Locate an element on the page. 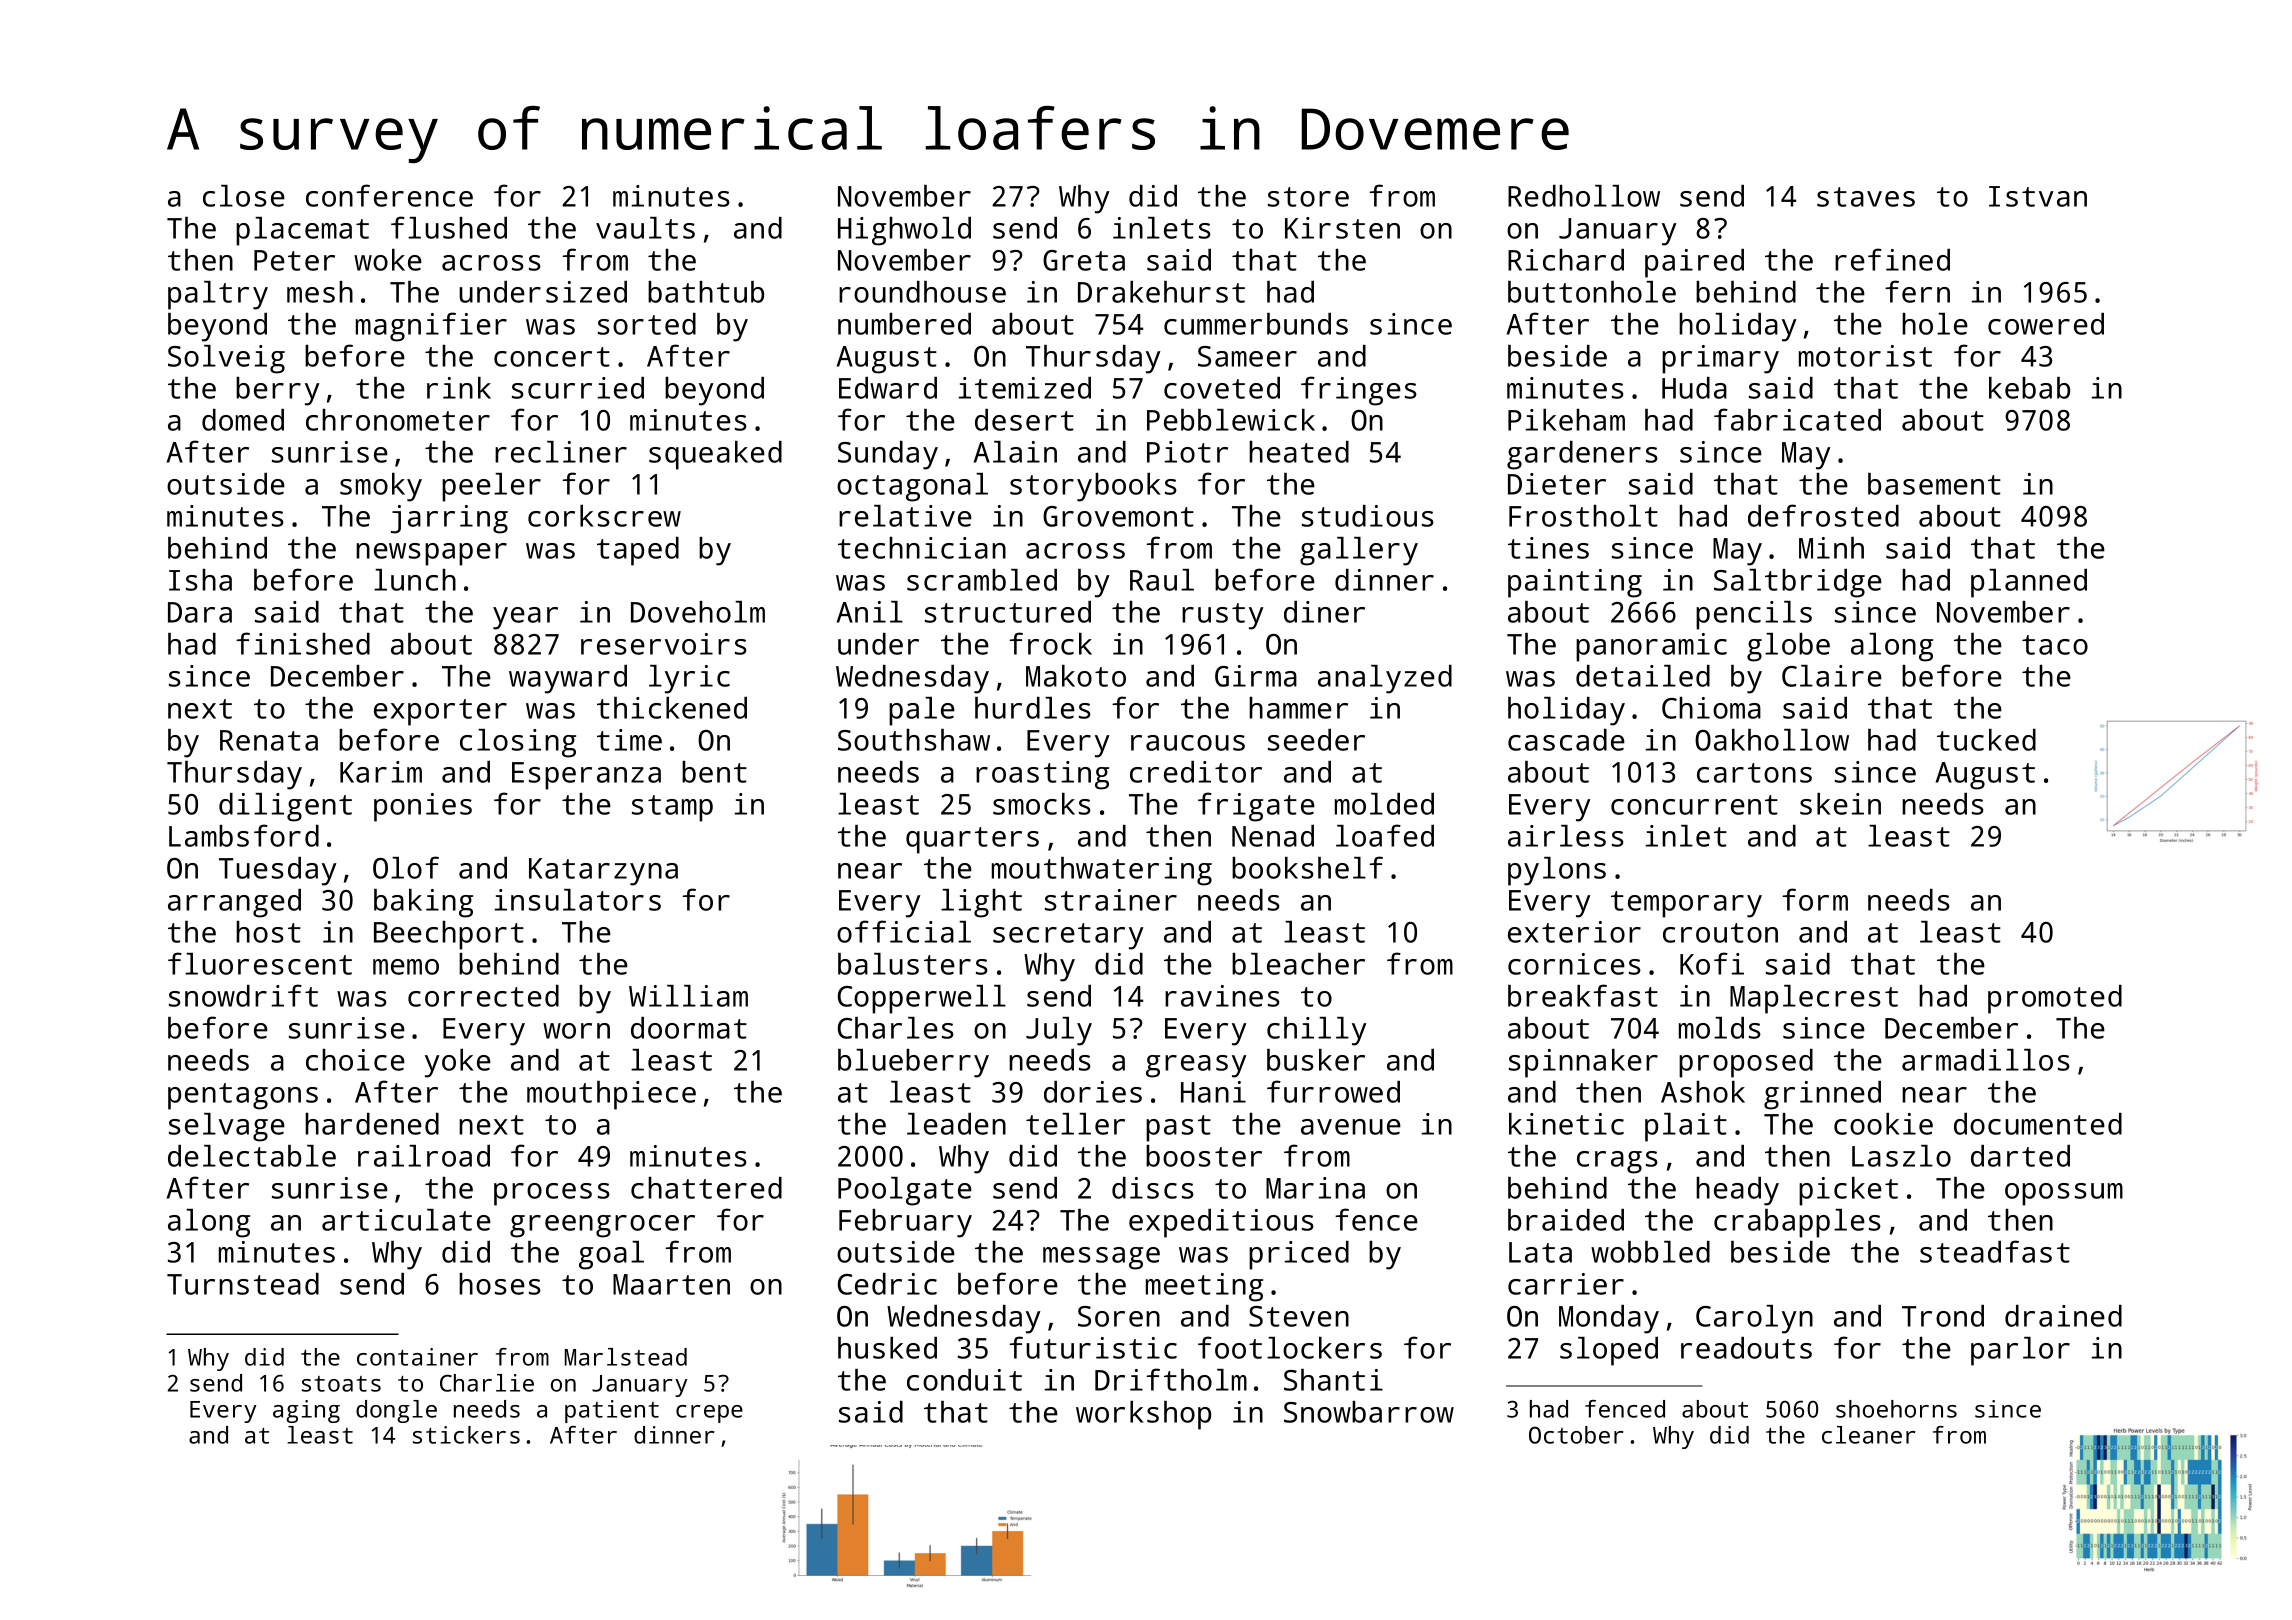  primary is located at coordinates (1720, 359).
